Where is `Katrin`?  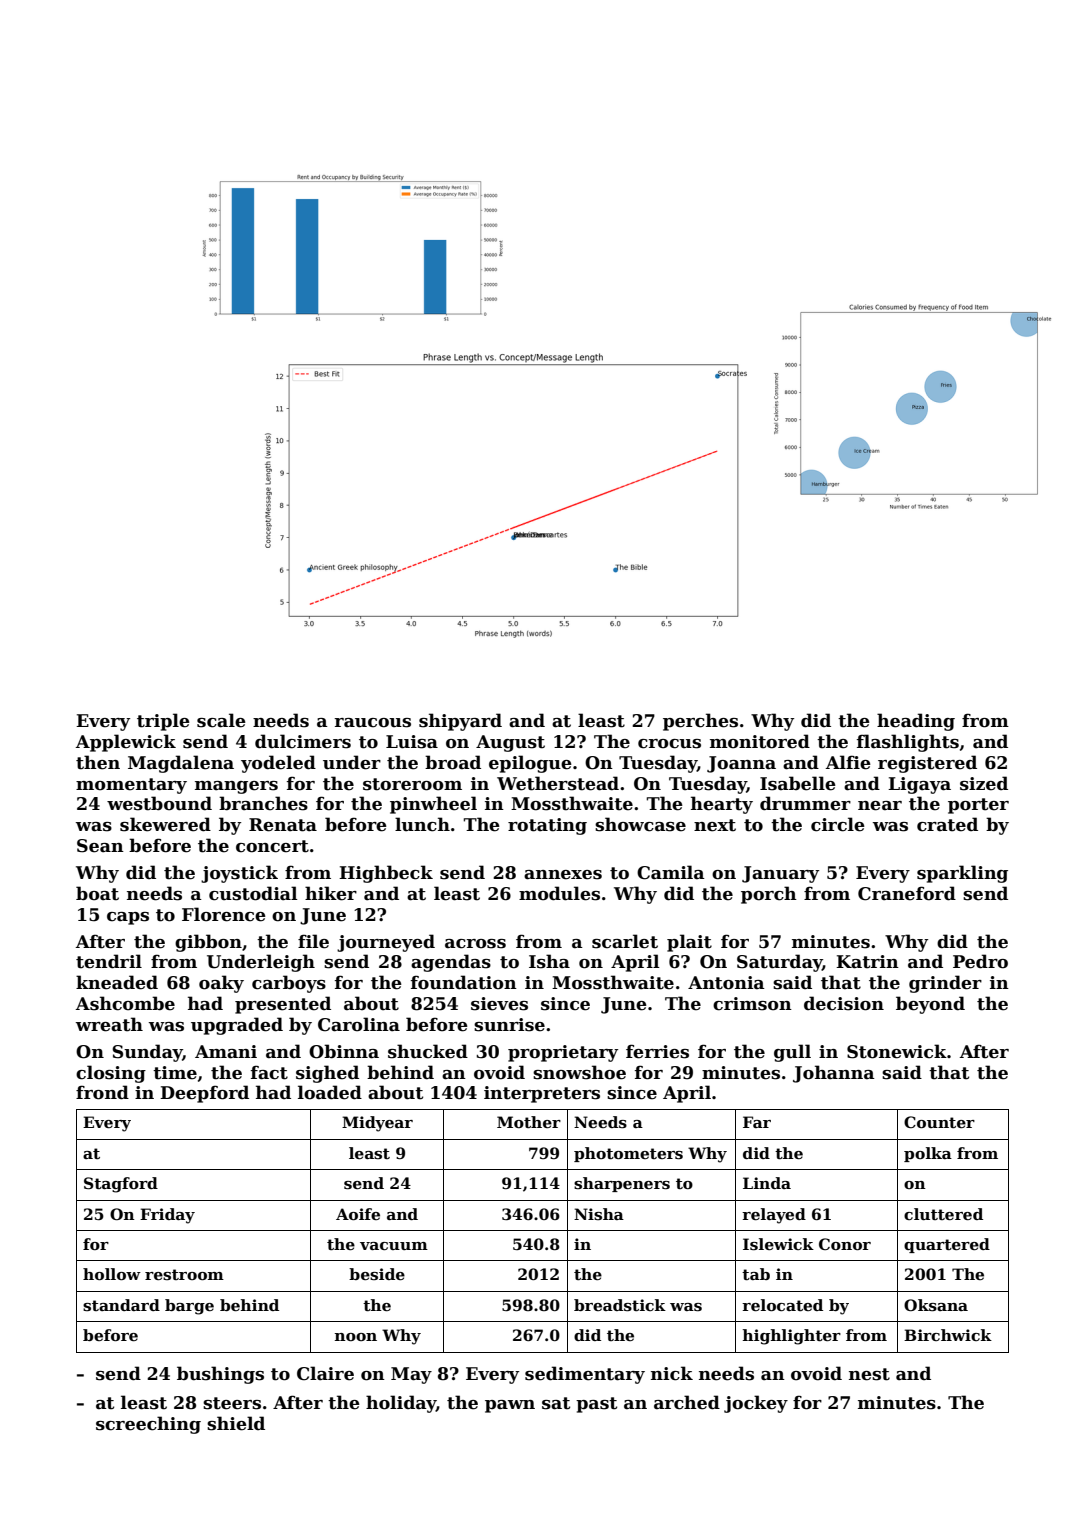
Katrin is located at coordinates (867, 962).
